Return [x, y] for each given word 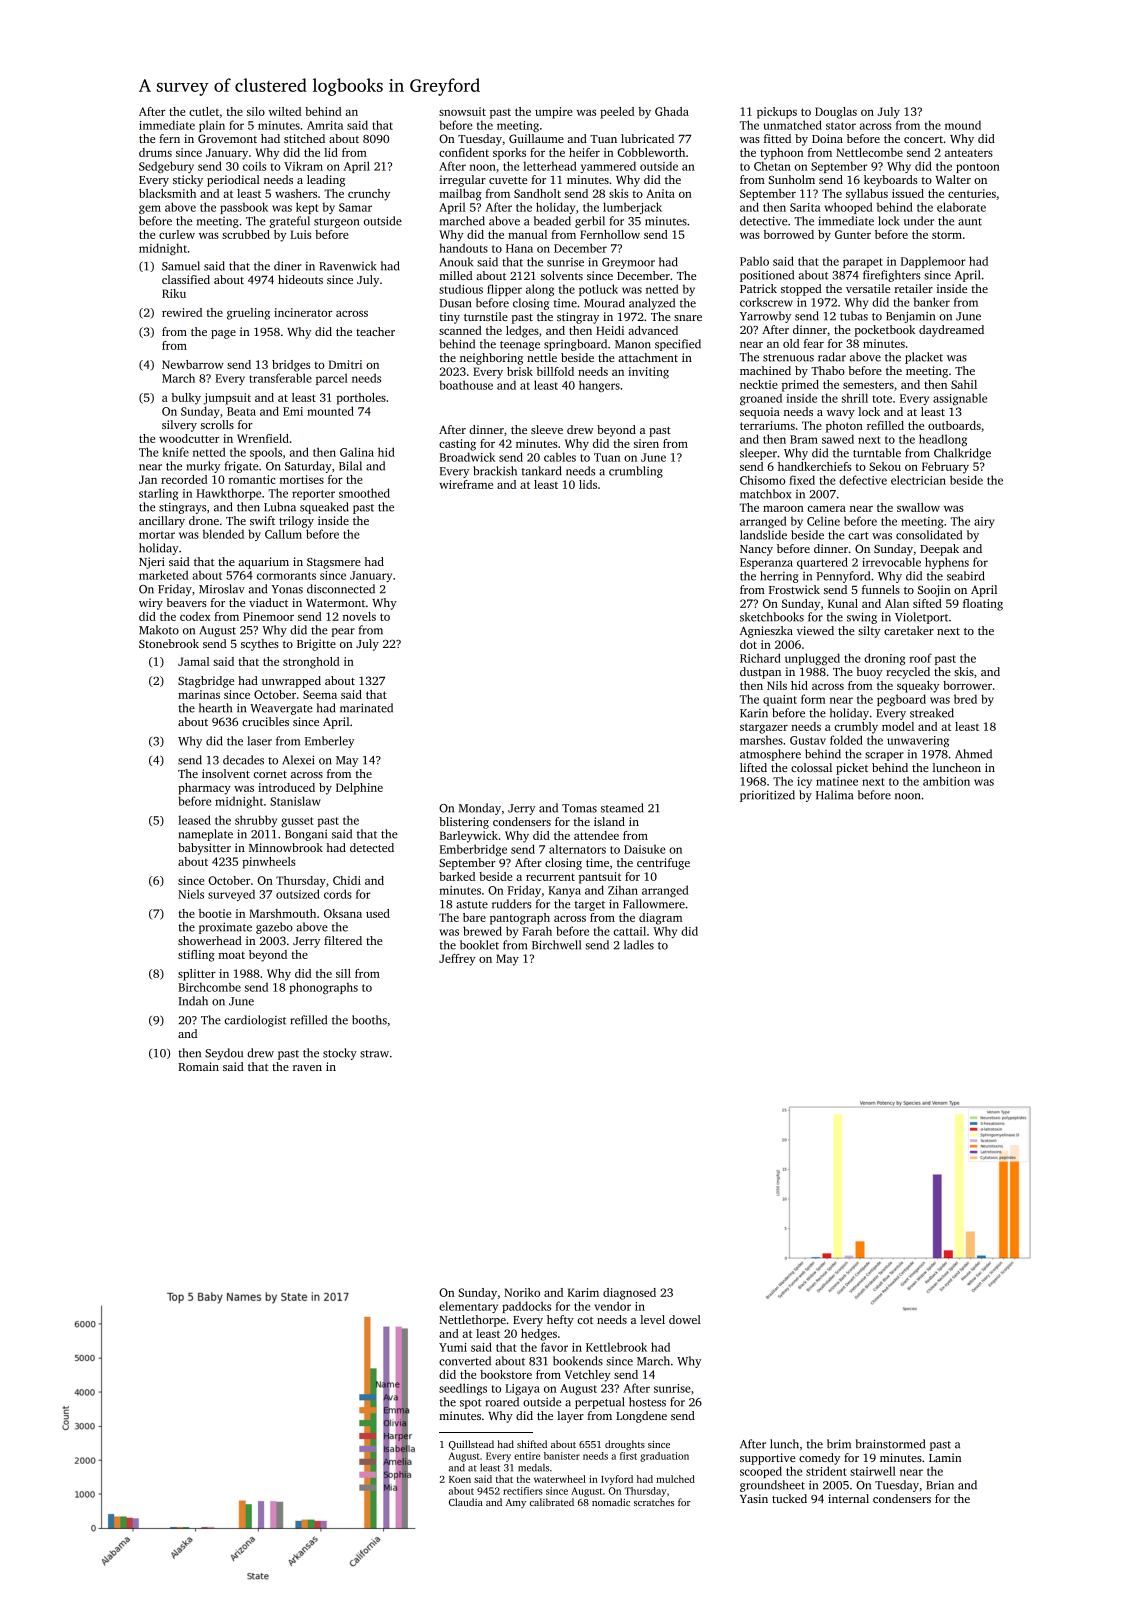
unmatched [792, 125]
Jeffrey [457, 960]
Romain [198, 1066]
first [628, 1456]
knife [175, 452]
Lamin [945, 1457]
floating [983, 605]
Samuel [181, 266]
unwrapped [291, 682]
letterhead [550, 166]
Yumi [453, 1347]
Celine [823, 521]
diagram [660, 919]
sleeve [547, 429]
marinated [366, 708]
